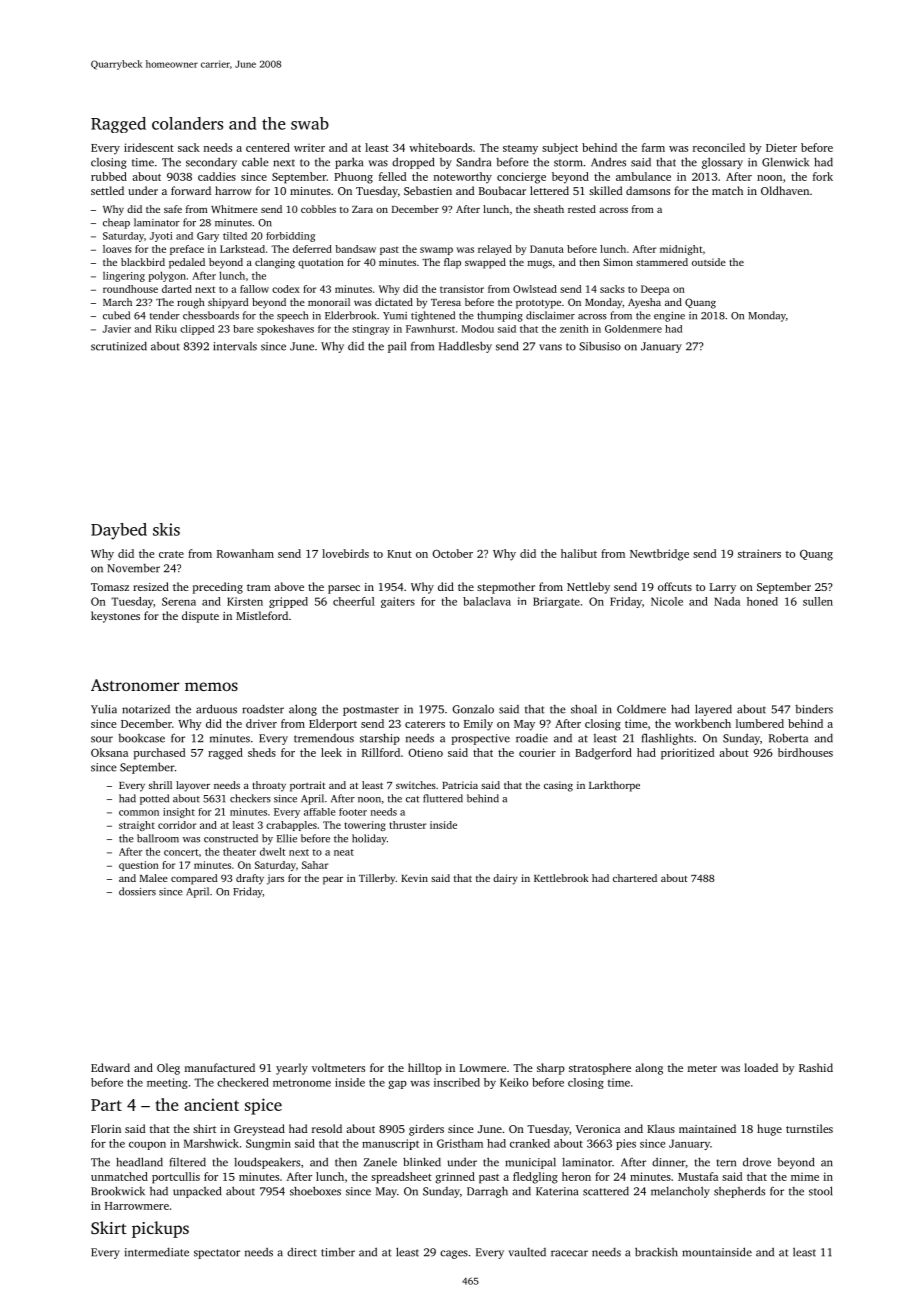 The image size is (924, 1308). What do you see at coordinates (109, 1228) in the screenshot?
I see `Skirt` at bounding box center [109, 1228].
